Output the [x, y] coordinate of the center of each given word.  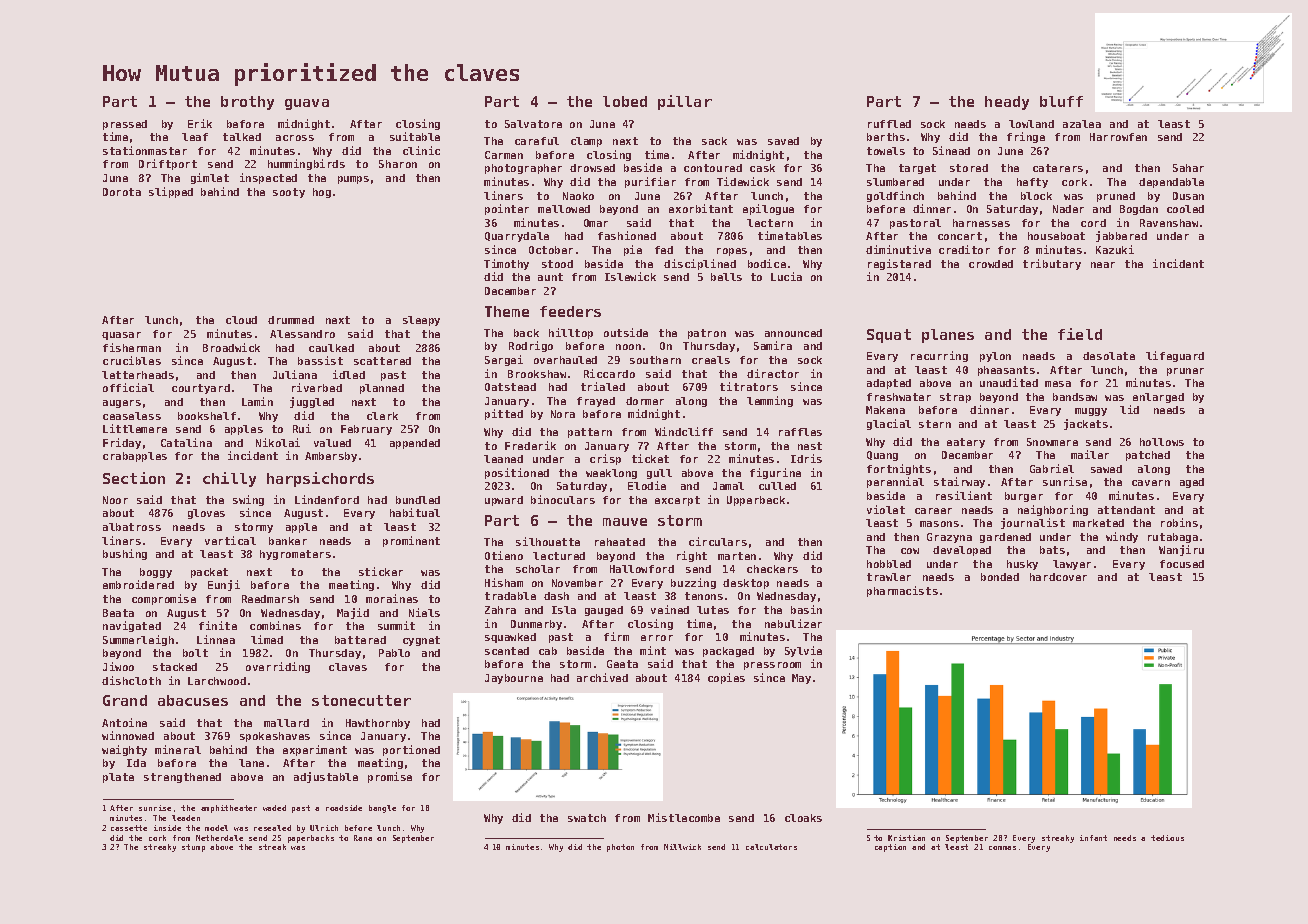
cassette [129, 828]
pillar [685, 102]
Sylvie [803, 651]
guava [307, 104]
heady [1007, 103]
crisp [605, 459]
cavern [1151, 483]
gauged [604, 611]
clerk [382, 416]
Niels [424, 612]
